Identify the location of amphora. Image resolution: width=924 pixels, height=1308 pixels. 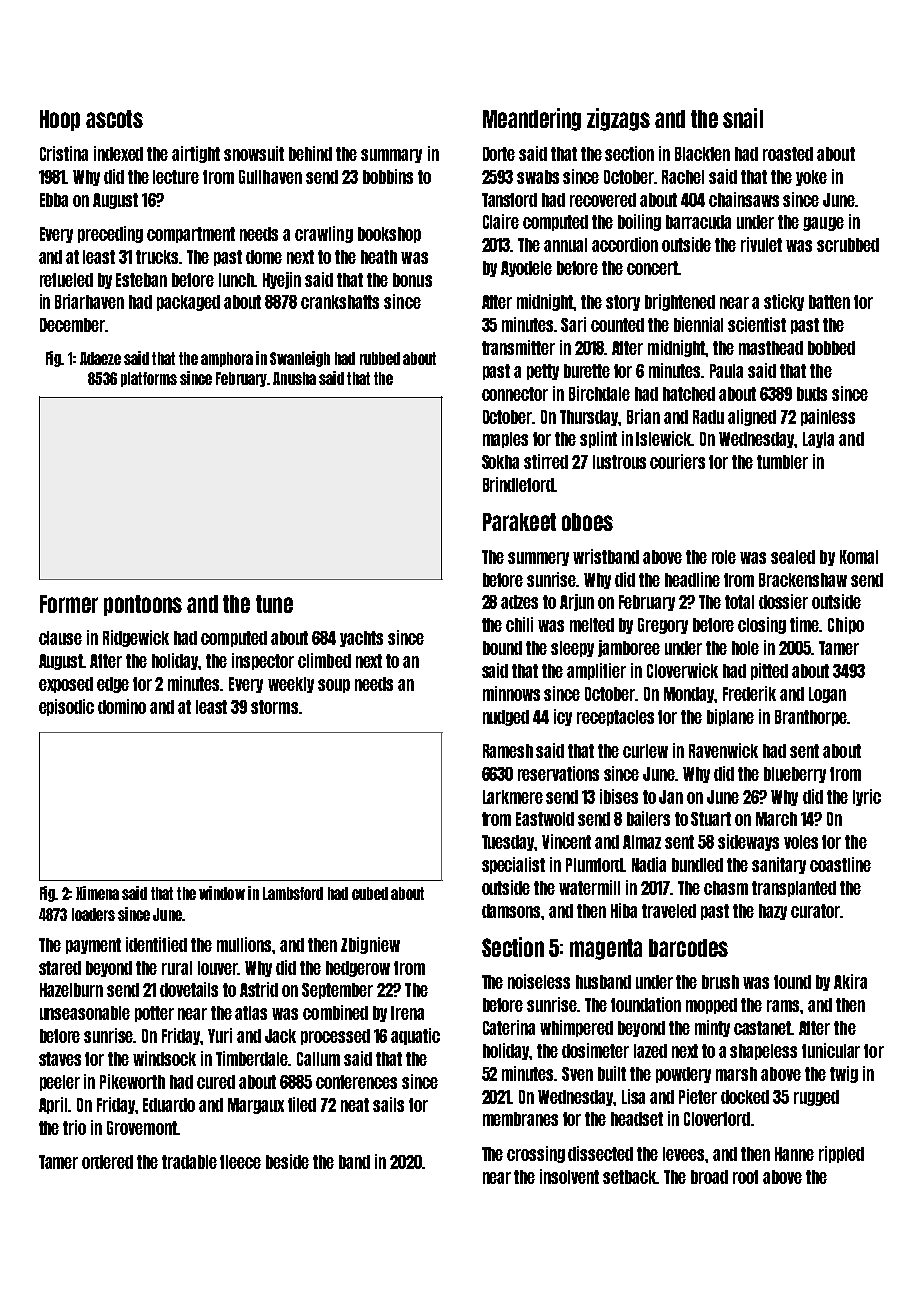
(227, 359).
